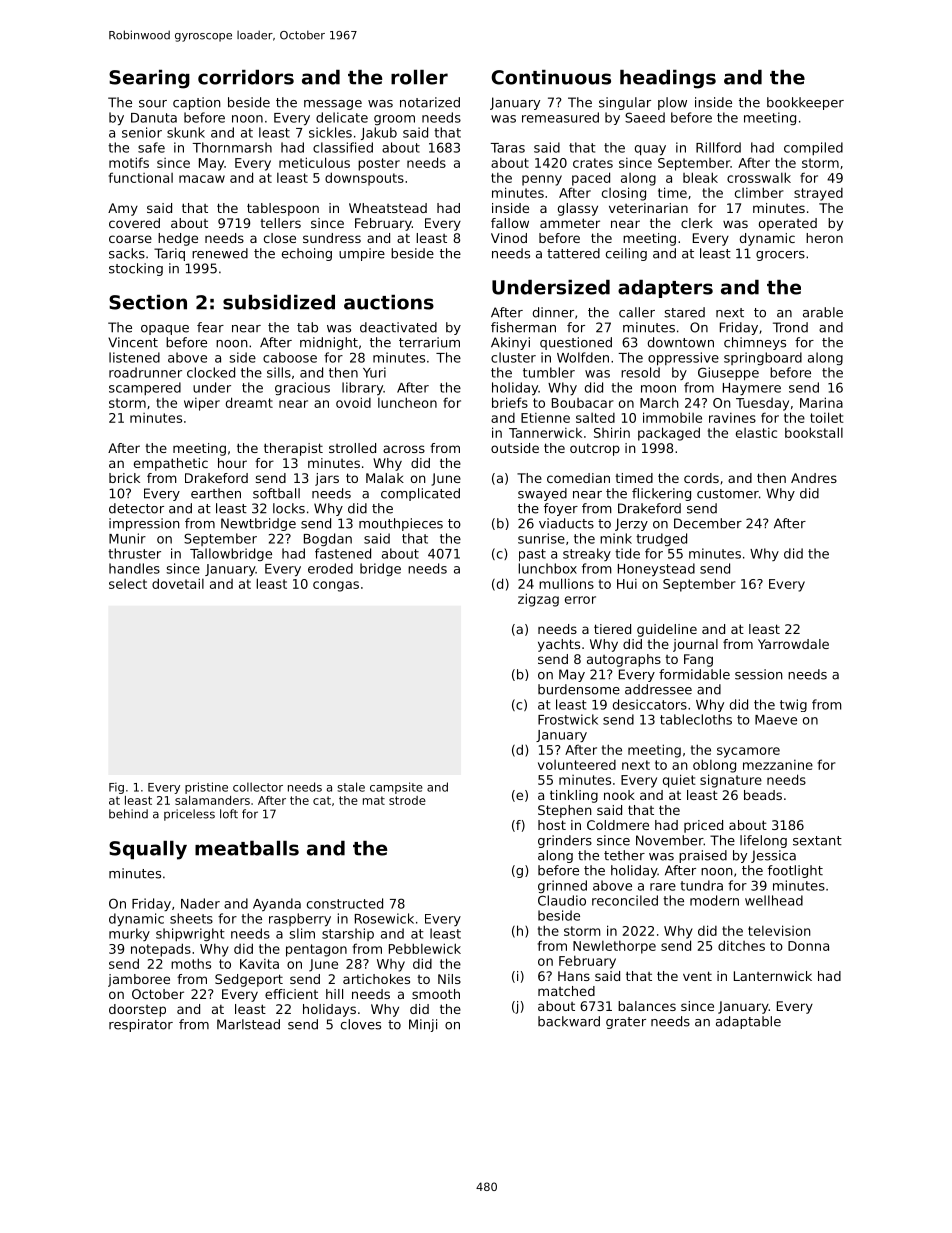 The height and width of the screenshot is (1233, 952). What do you see at coordinates (805, 103) in the screenshot?
I see `bookkeeper` at bounding box center [805, 103].
